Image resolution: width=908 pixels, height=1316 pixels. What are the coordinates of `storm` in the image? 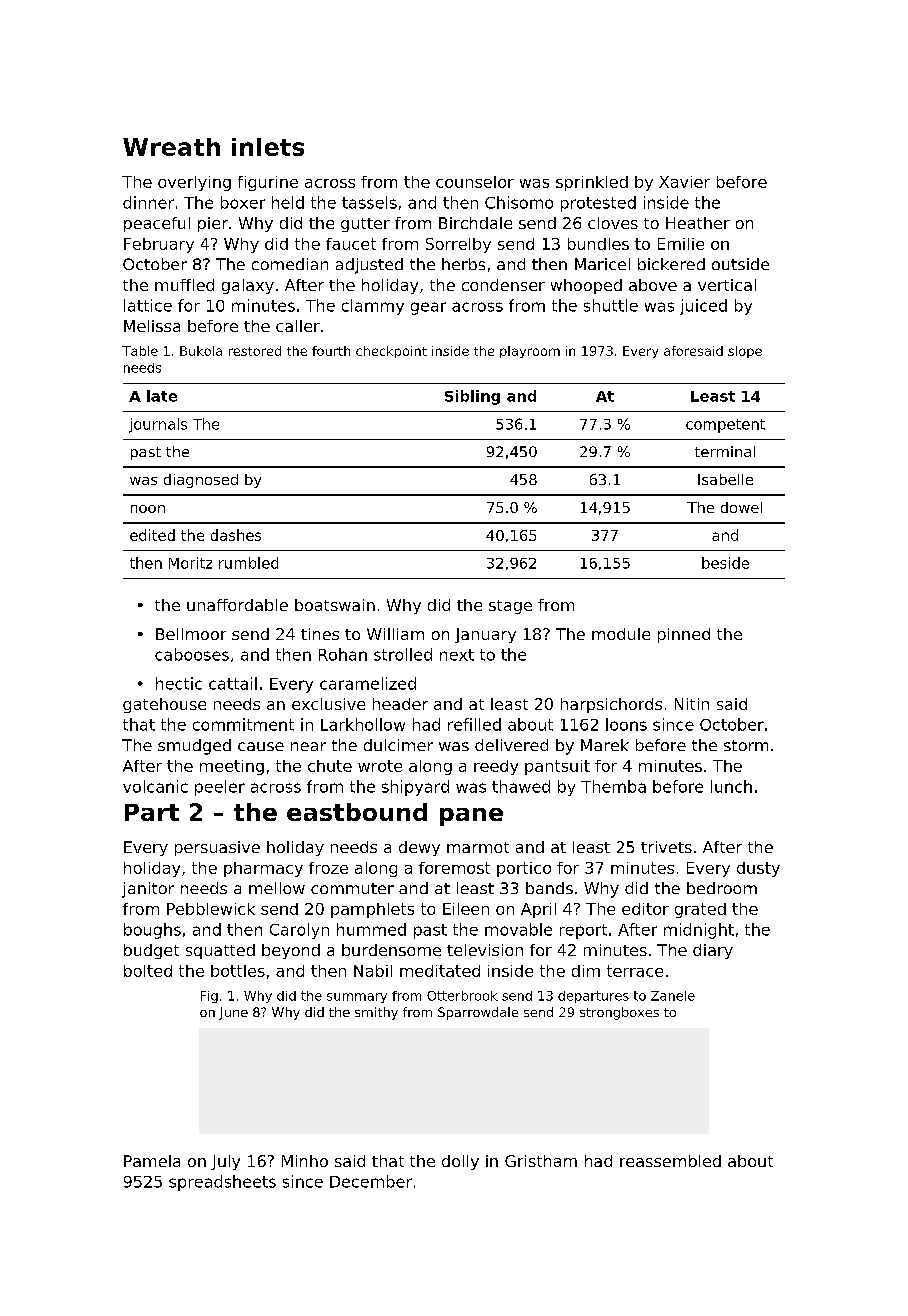 It's located at (746, 745).
